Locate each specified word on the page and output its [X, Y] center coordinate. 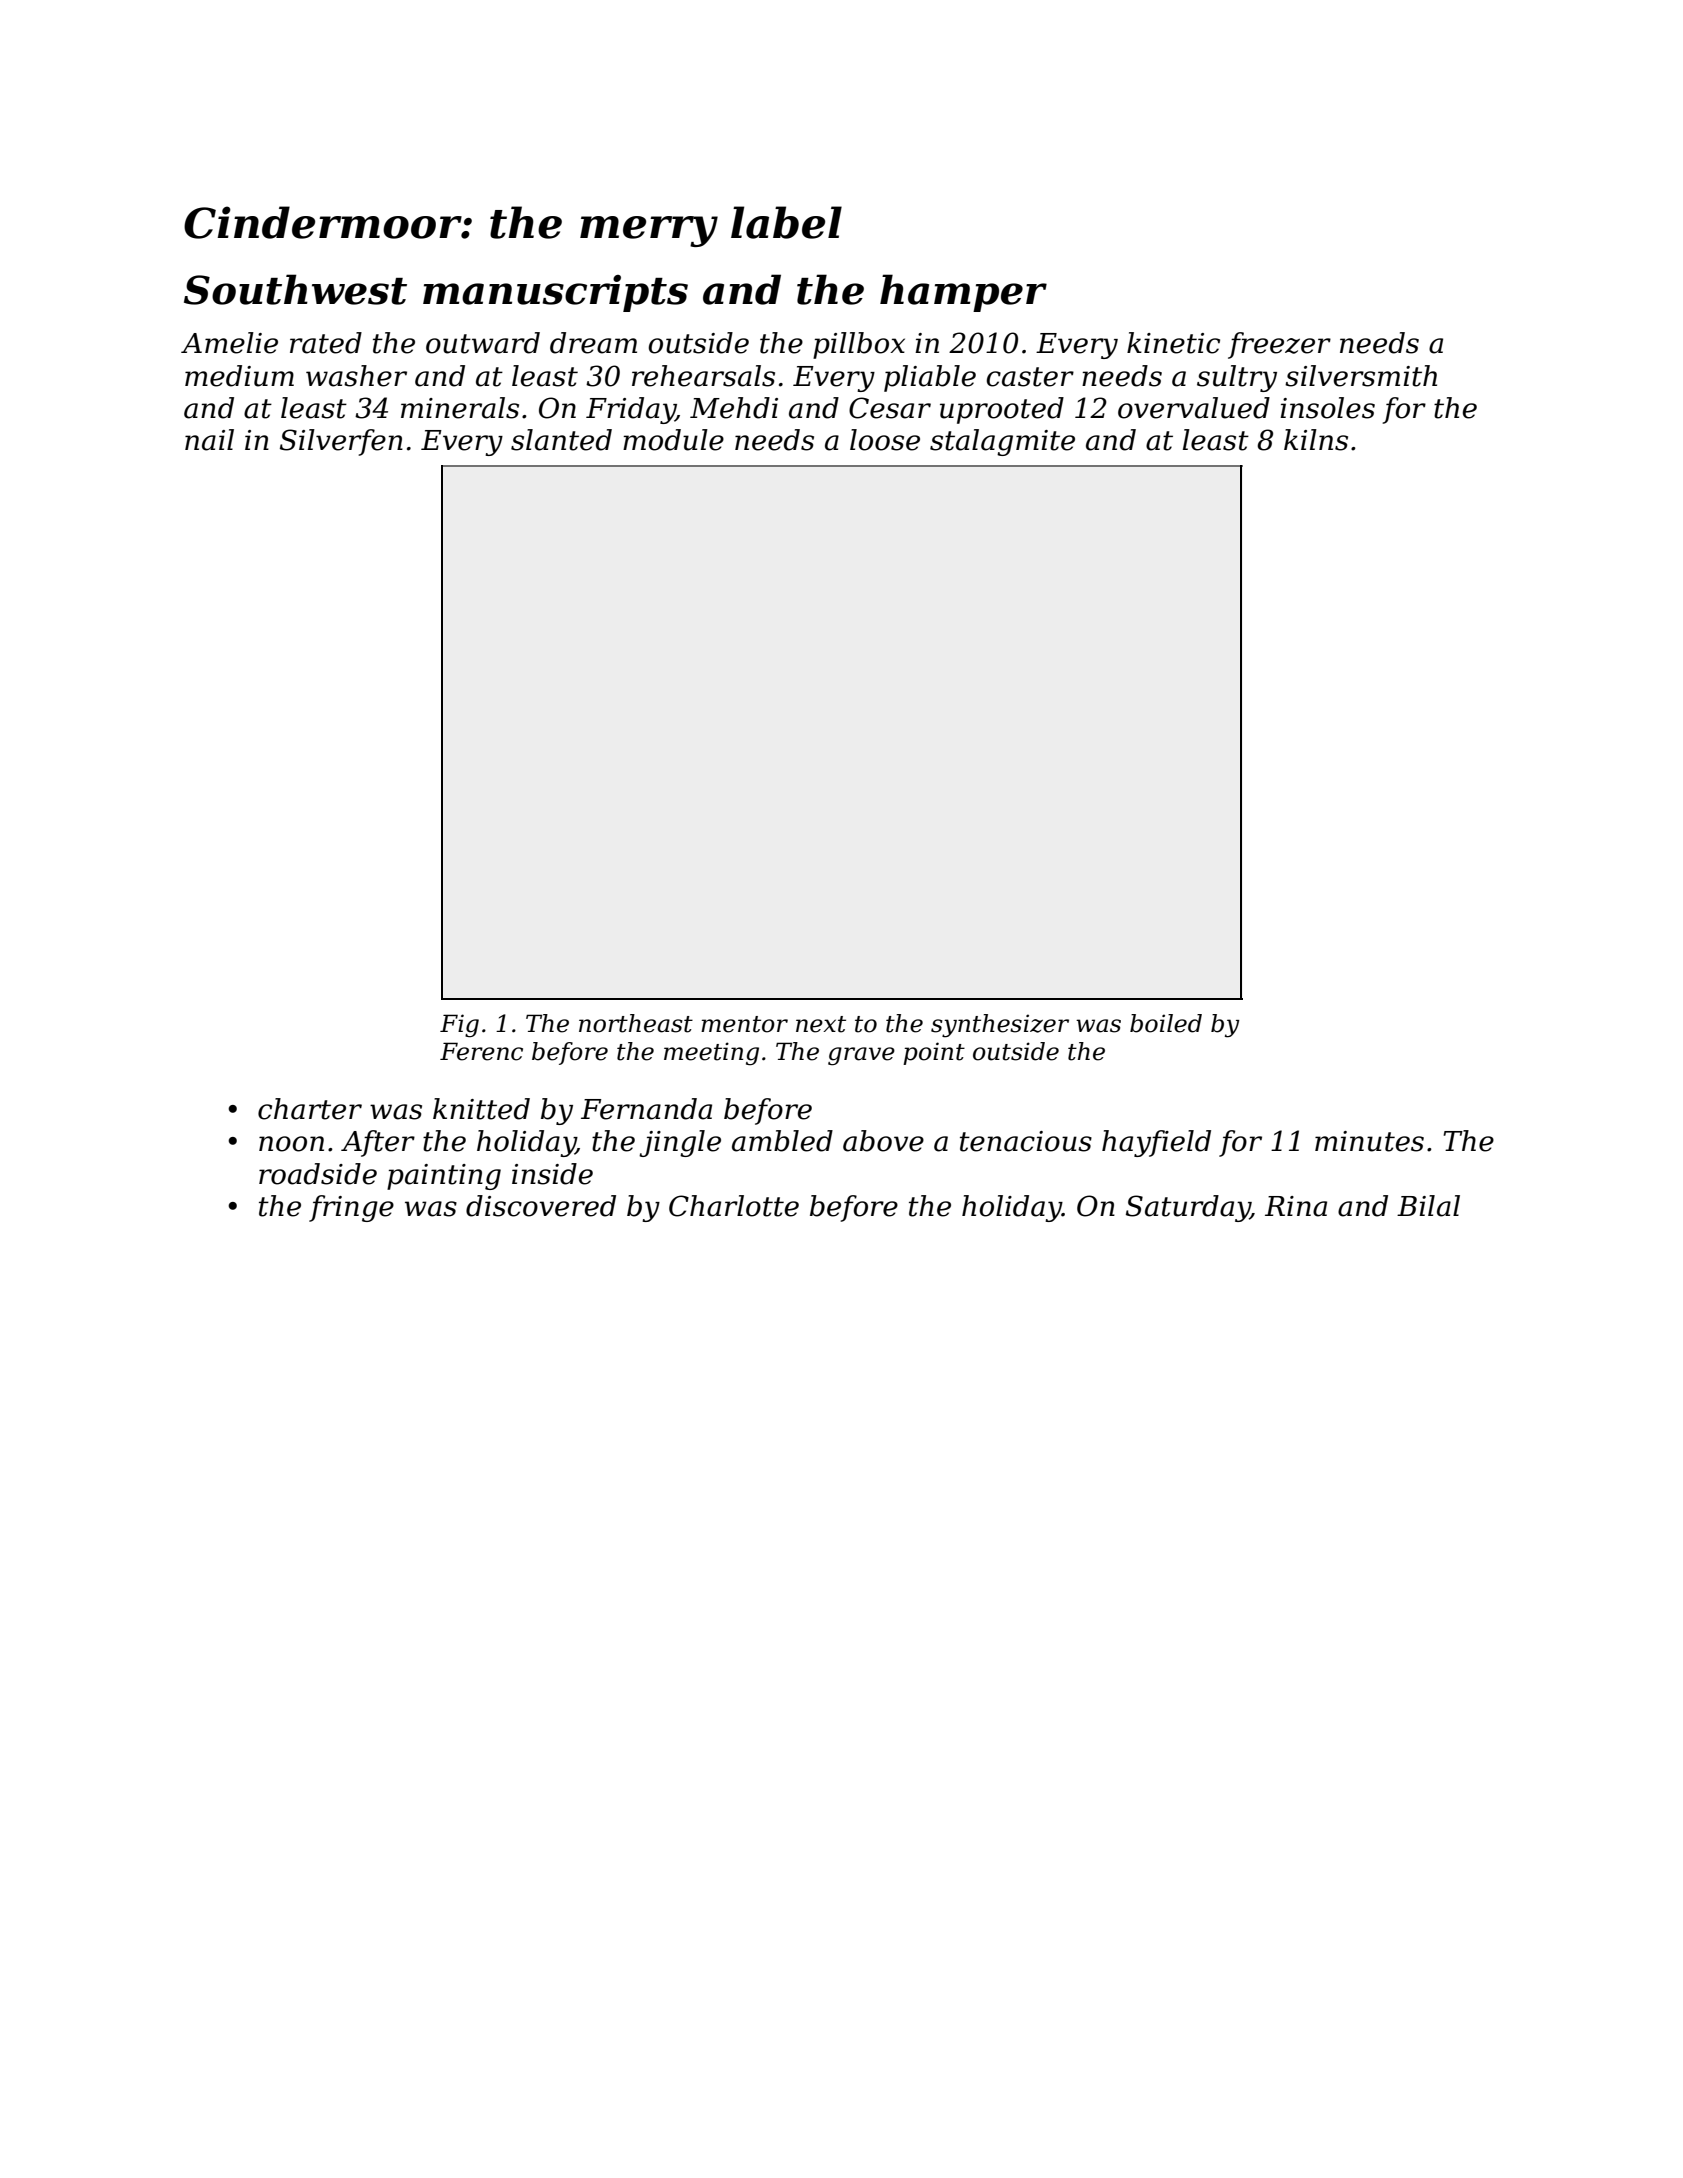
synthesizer [1000, 1026]
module [673, 440]
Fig [459, 1026]
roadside [318, 1174]
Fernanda [646, 1109]
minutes [1369, 1141]
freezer [1279, 345]
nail [209, 440]
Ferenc [481, 1051]
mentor [744, 1024]
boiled [1166, 1023]
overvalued [1194, 408]
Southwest [295, 289]
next [821, 1024]
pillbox [859, 345]
